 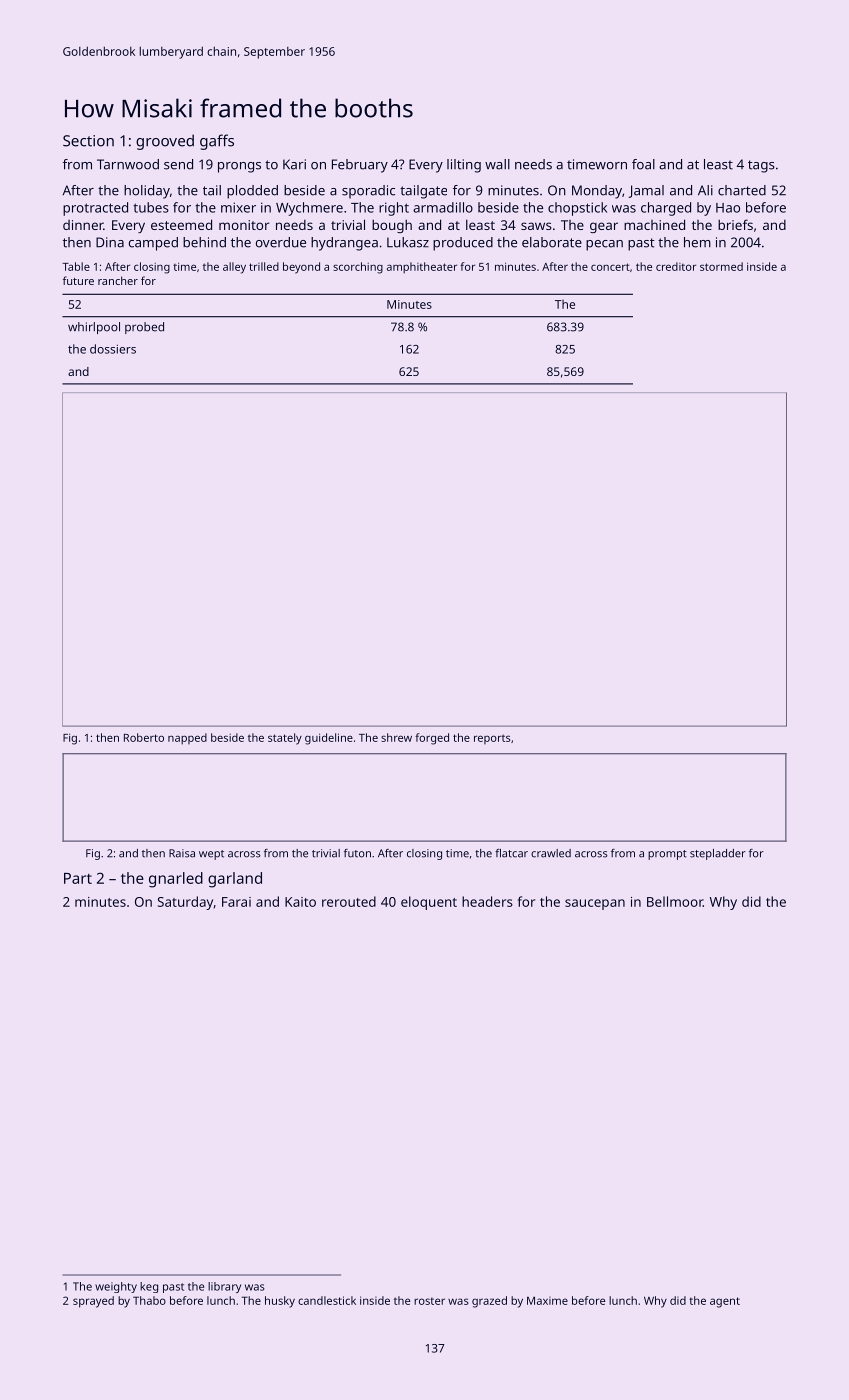 I want to click on prompt, so click(x=667, y=855).
